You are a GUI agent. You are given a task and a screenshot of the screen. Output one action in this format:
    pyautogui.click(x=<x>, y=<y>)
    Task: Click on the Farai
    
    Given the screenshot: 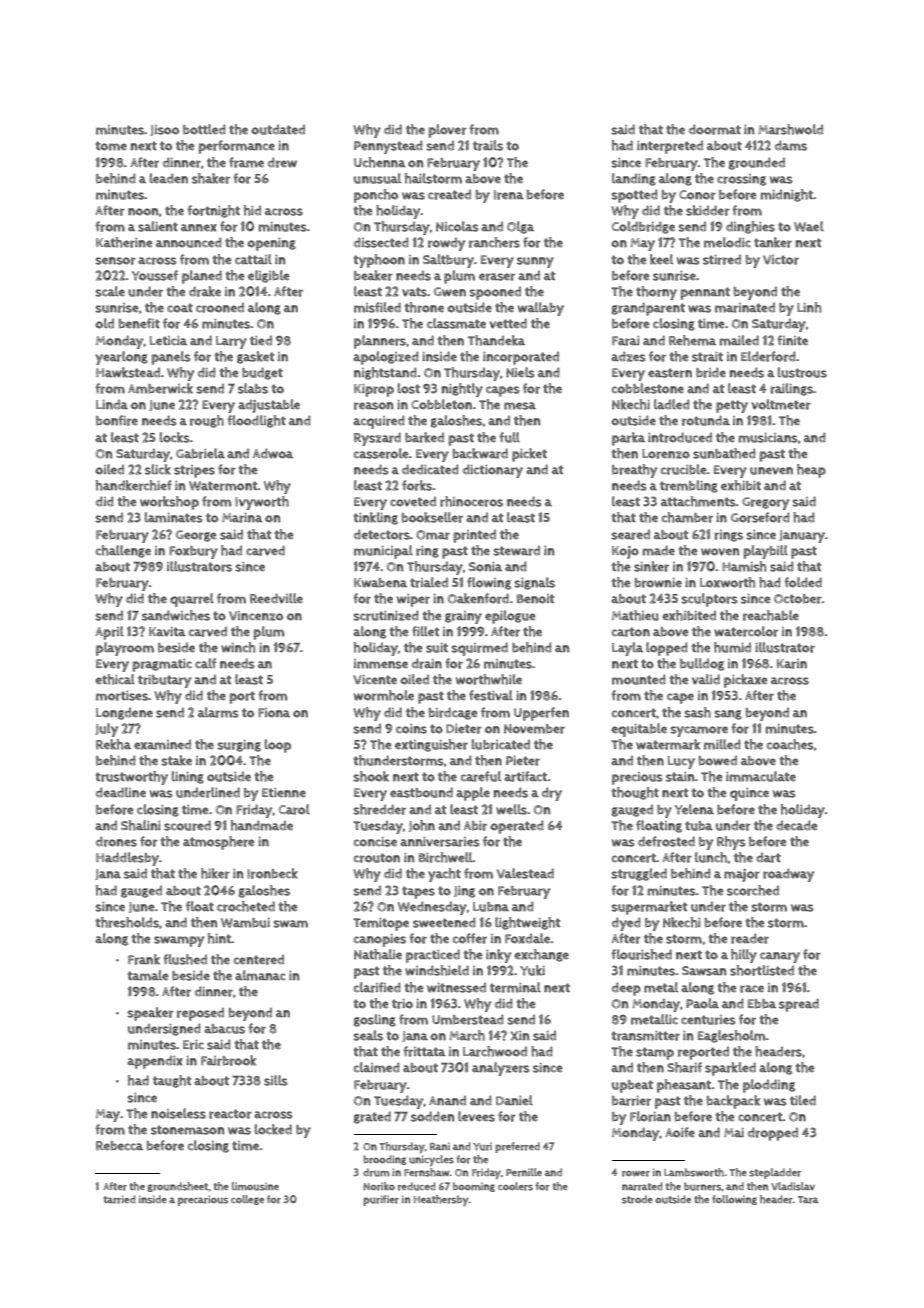 What is the action you would take?
    pyautogui.click(x=626, y=341)
